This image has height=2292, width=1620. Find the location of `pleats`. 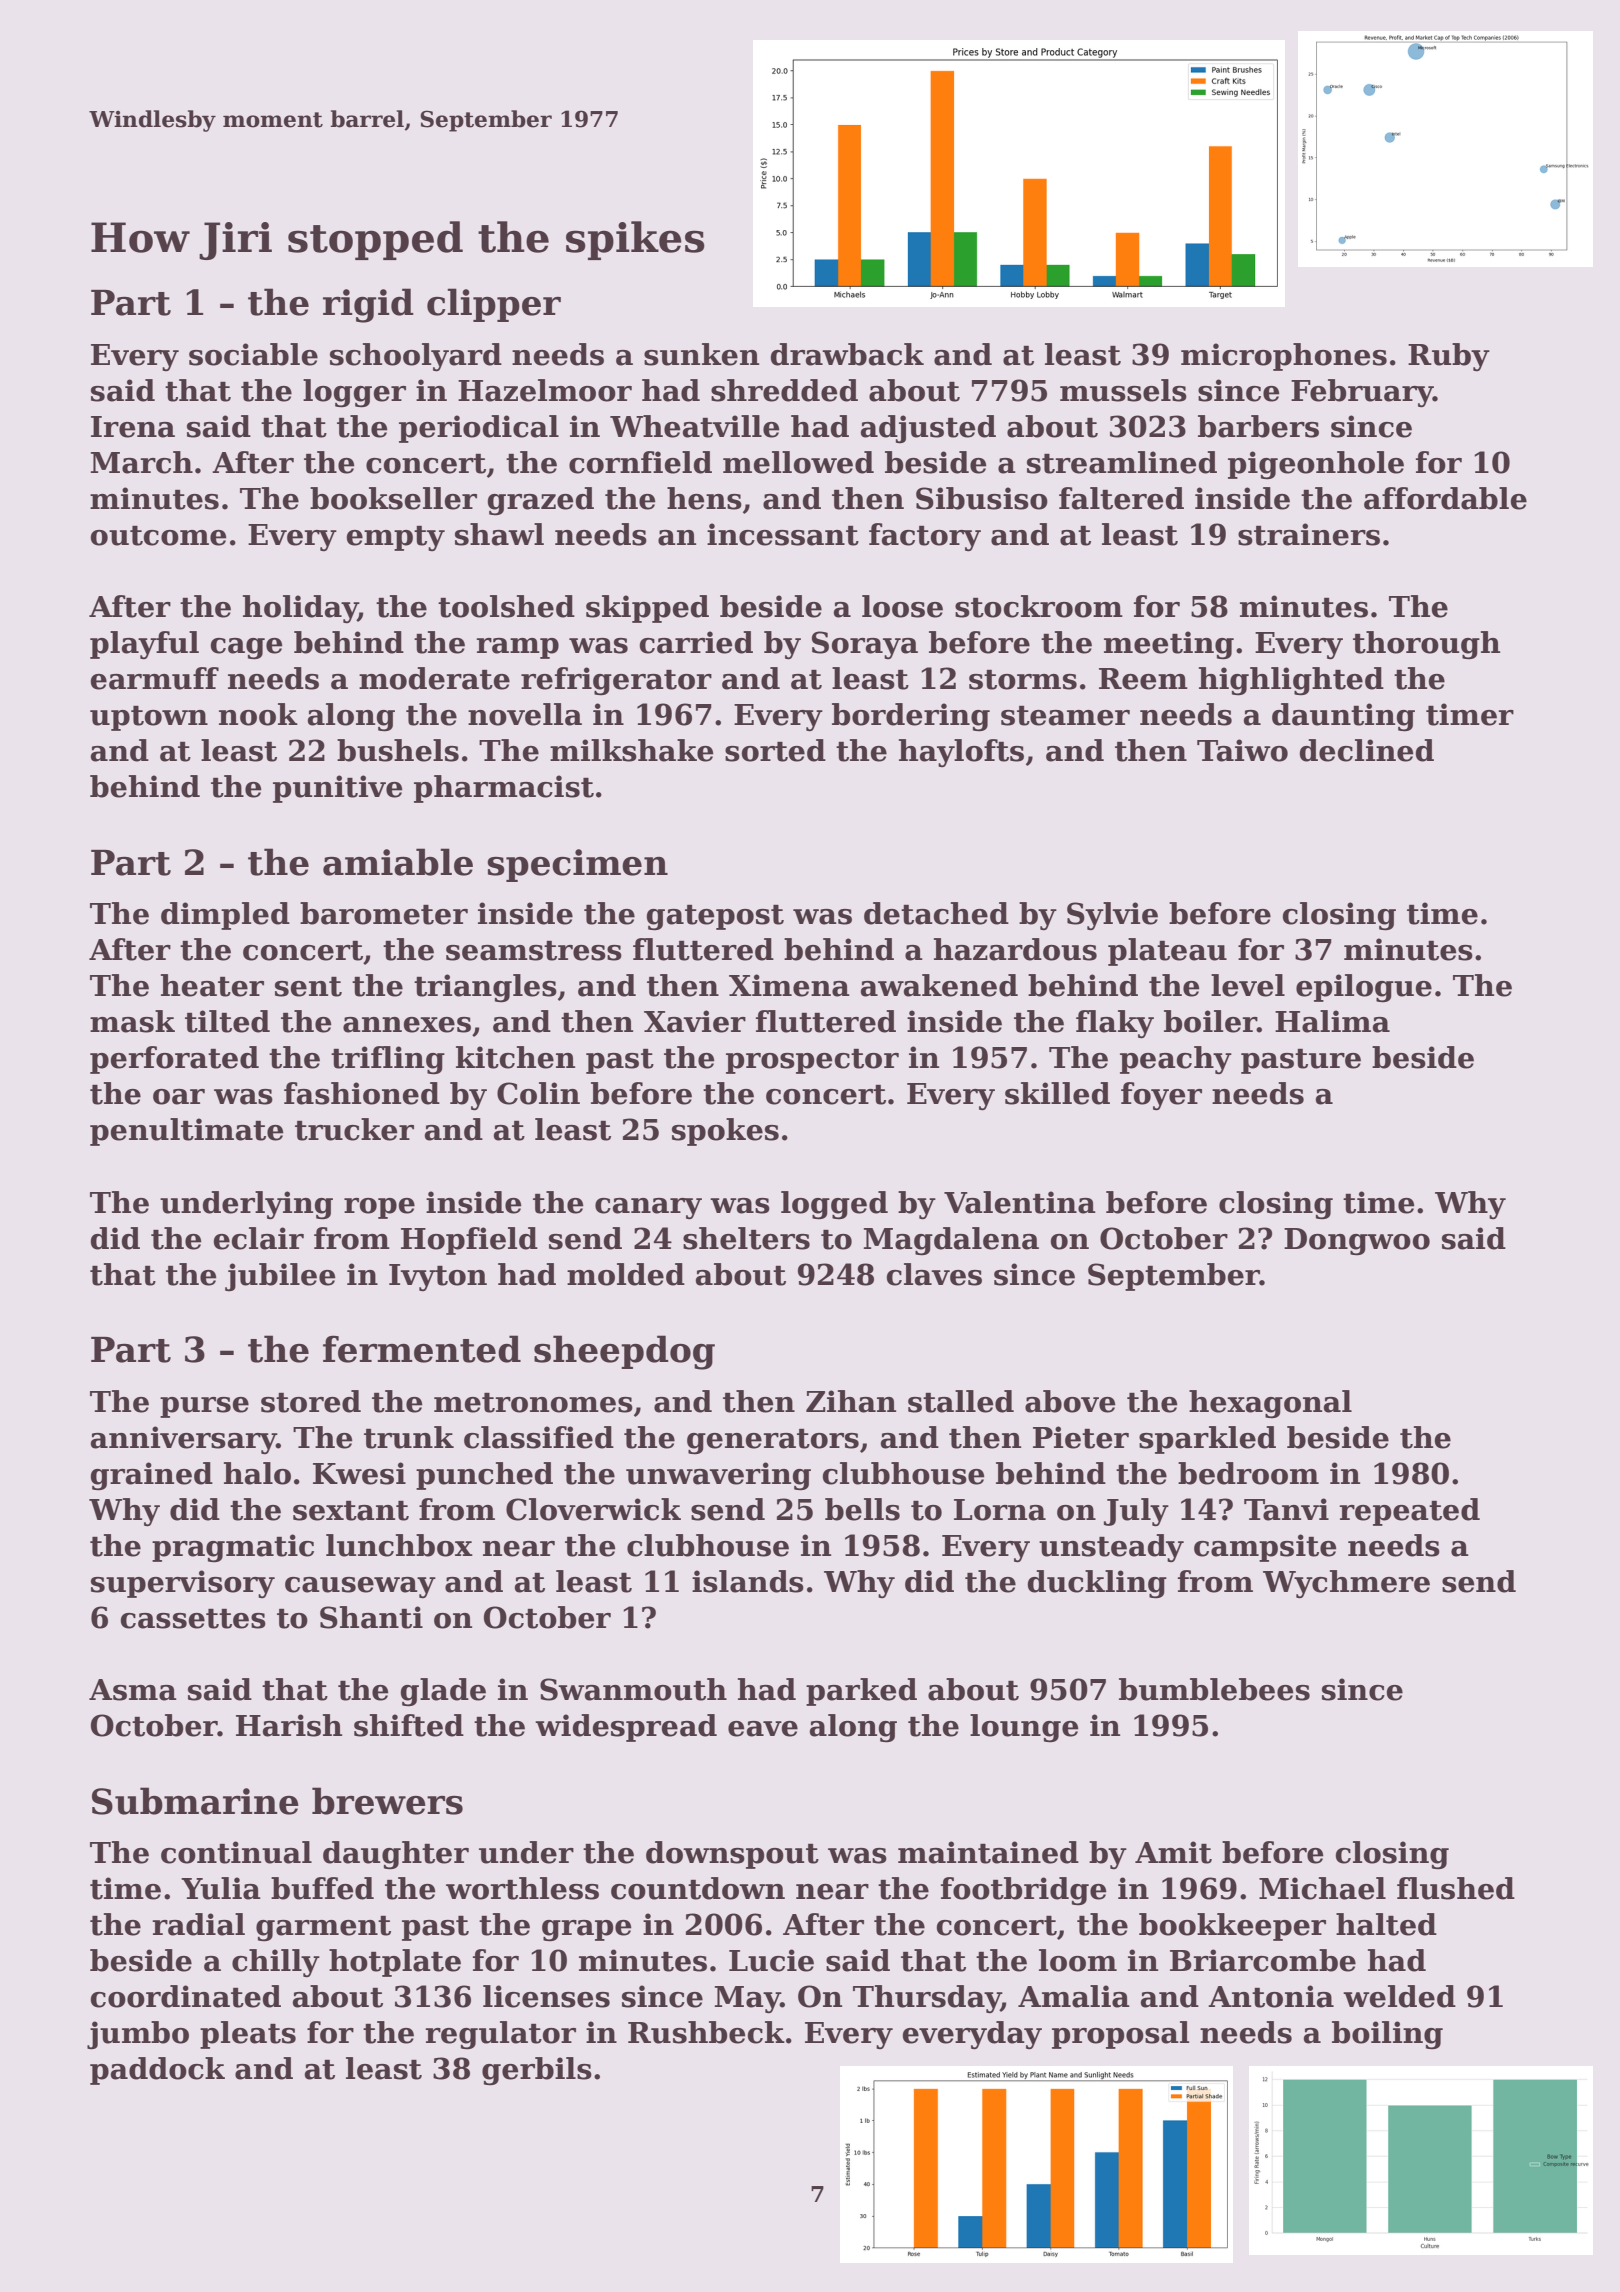

pleats is located at coordinates (248, 2035).
